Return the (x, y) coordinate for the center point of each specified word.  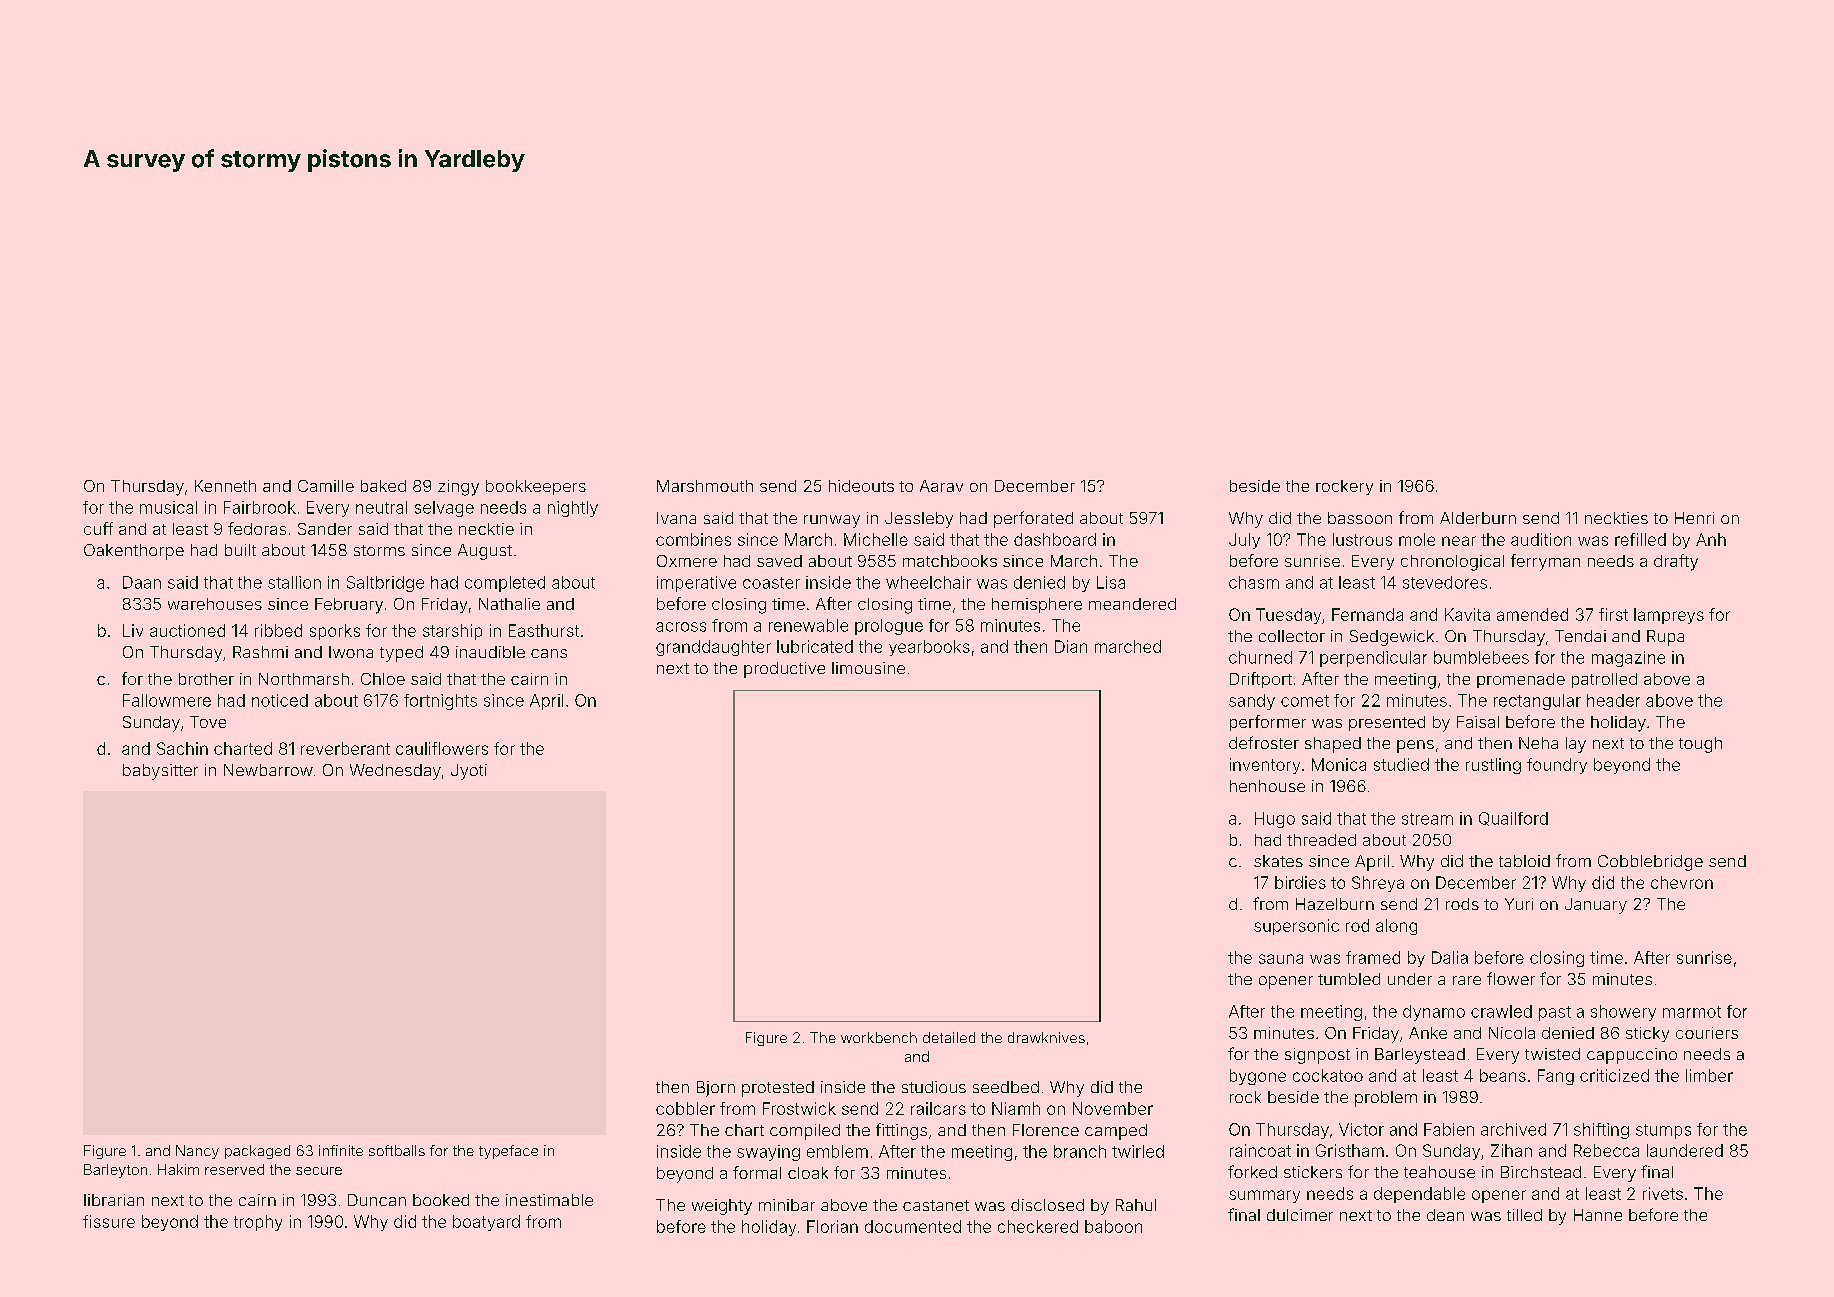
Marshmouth (705, 486)
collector (1292, 636)
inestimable (549, 1200)
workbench (879, 1037)
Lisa (1111, 582)
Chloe (383, 679)
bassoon (1360, 518)
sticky (1647, 1034)
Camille (326, 486)
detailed (949, 1037)
